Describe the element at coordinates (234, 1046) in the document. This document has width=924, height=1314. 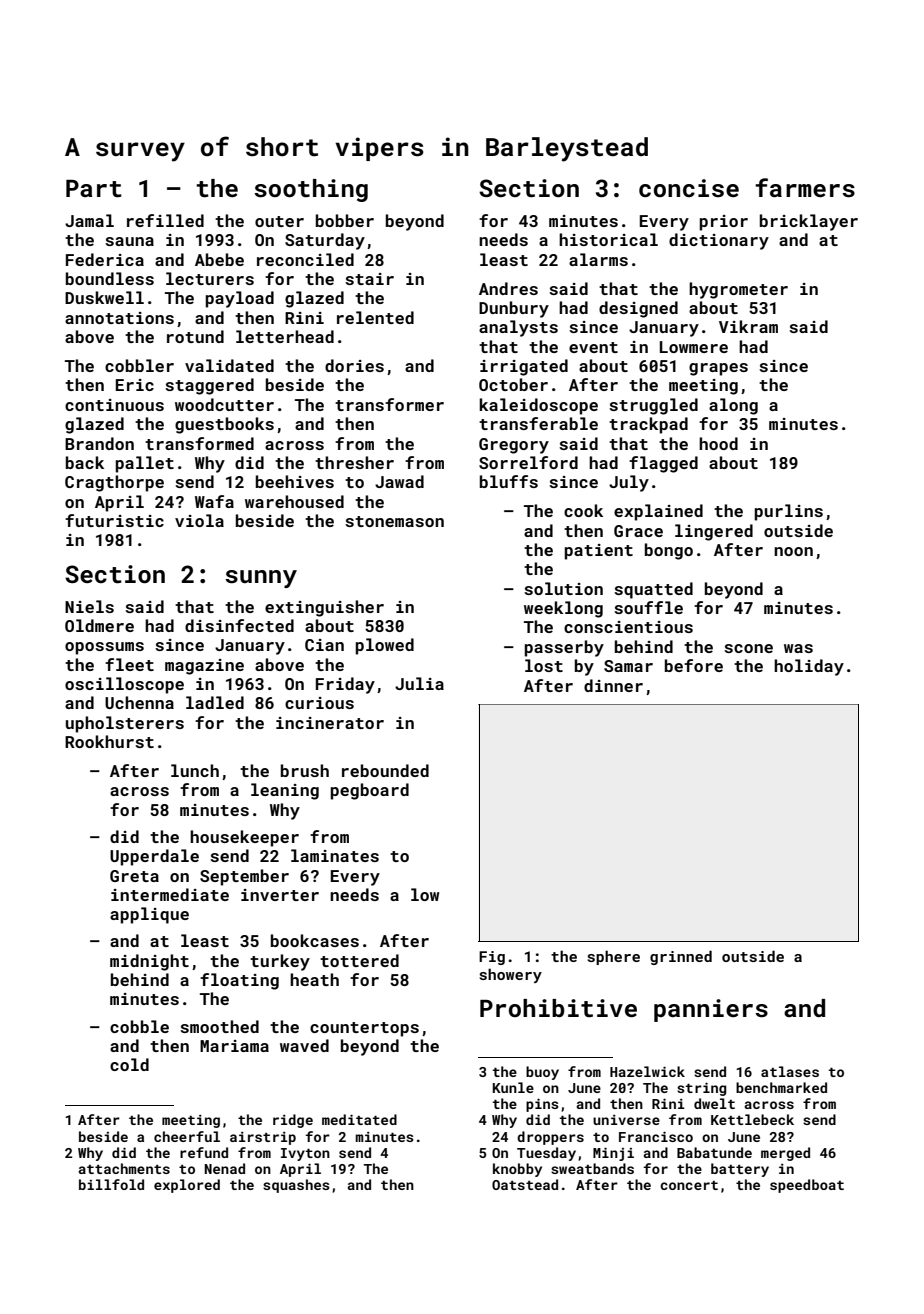
I see `Mariama` at that location.
